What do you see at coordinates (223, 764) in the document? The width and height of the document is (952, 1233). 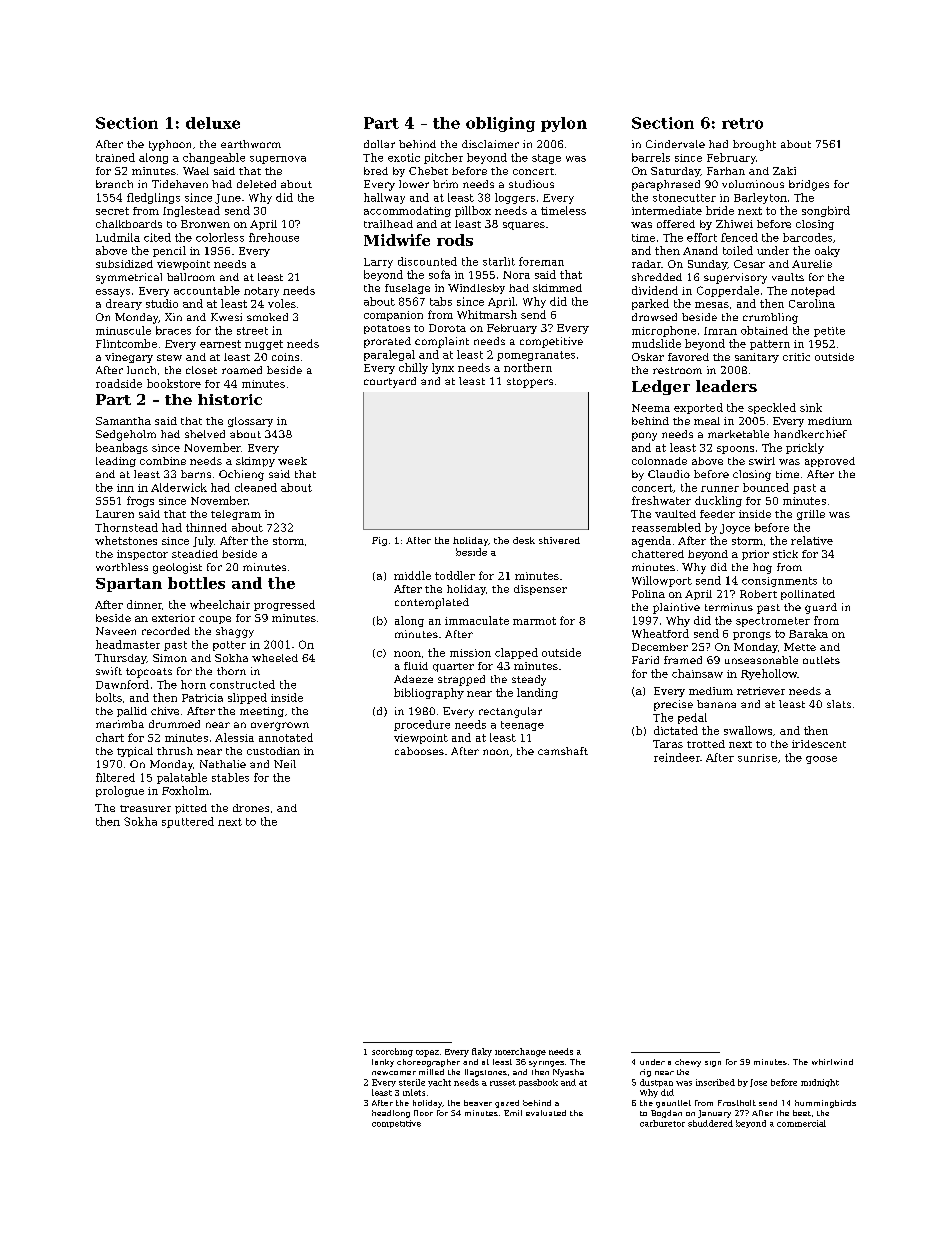 I see `Nathalie` at bounding box center [223, 764].
